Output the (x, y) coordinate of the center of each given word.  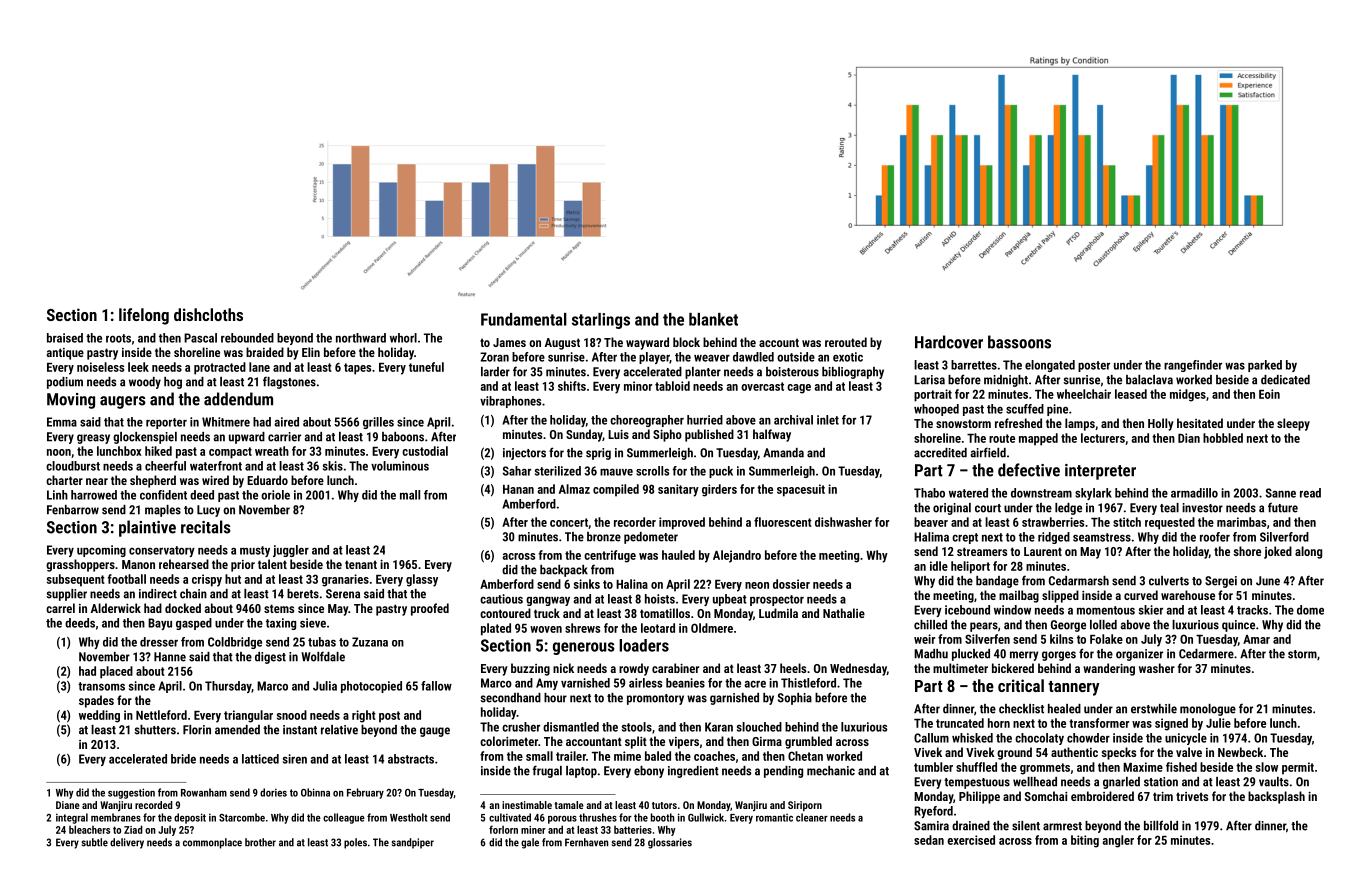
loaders (644, 645)
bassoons (1019, 342)
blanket (713, 319)
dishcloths (208, 314)
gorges (1059, 656)
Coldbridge (235, 643)
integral (72, 818)
